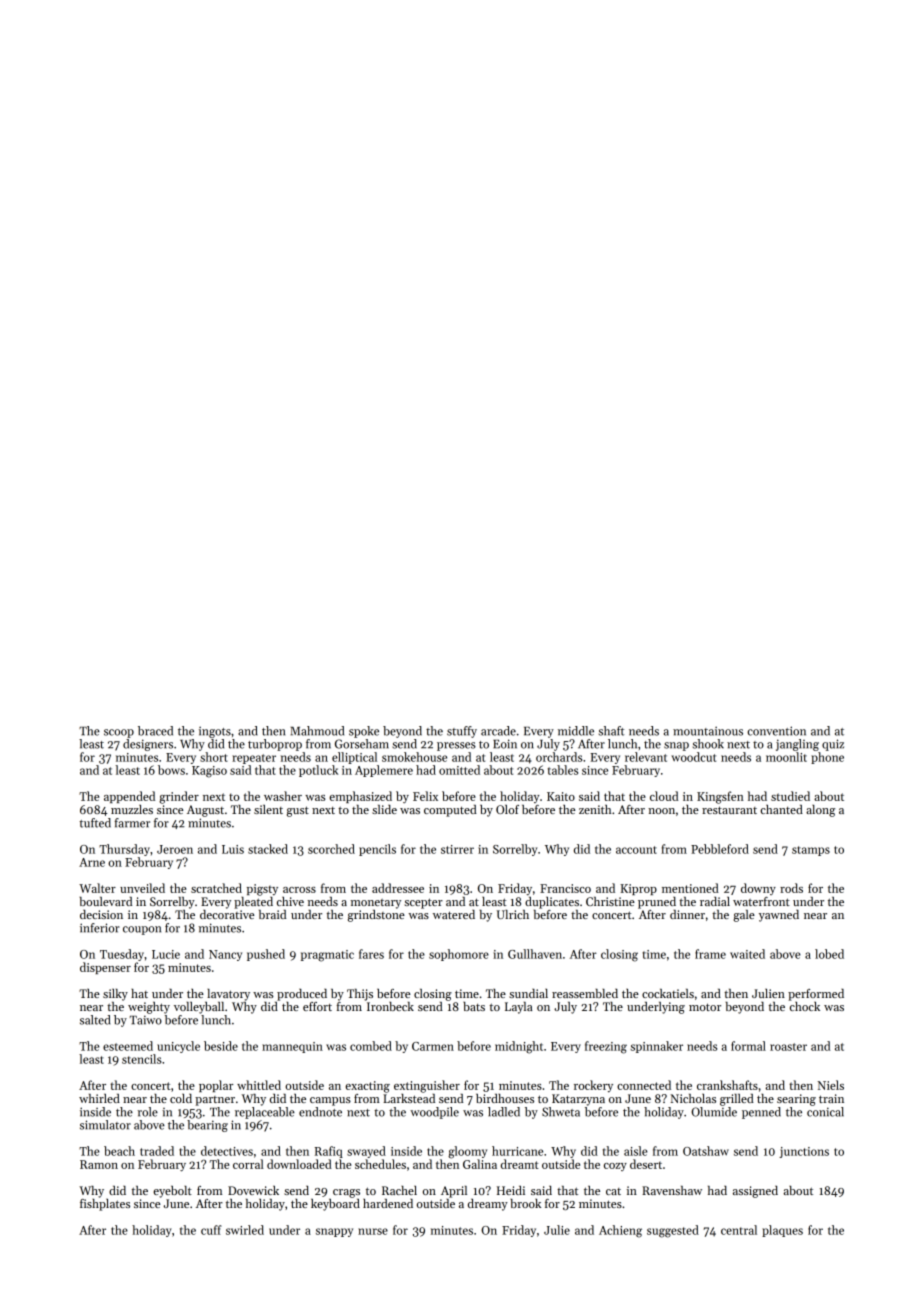 The width and height of the document is (924, 1314). Describe the element at coordinates (505, 1098) in the document. I see `birdhouses` at that location.
